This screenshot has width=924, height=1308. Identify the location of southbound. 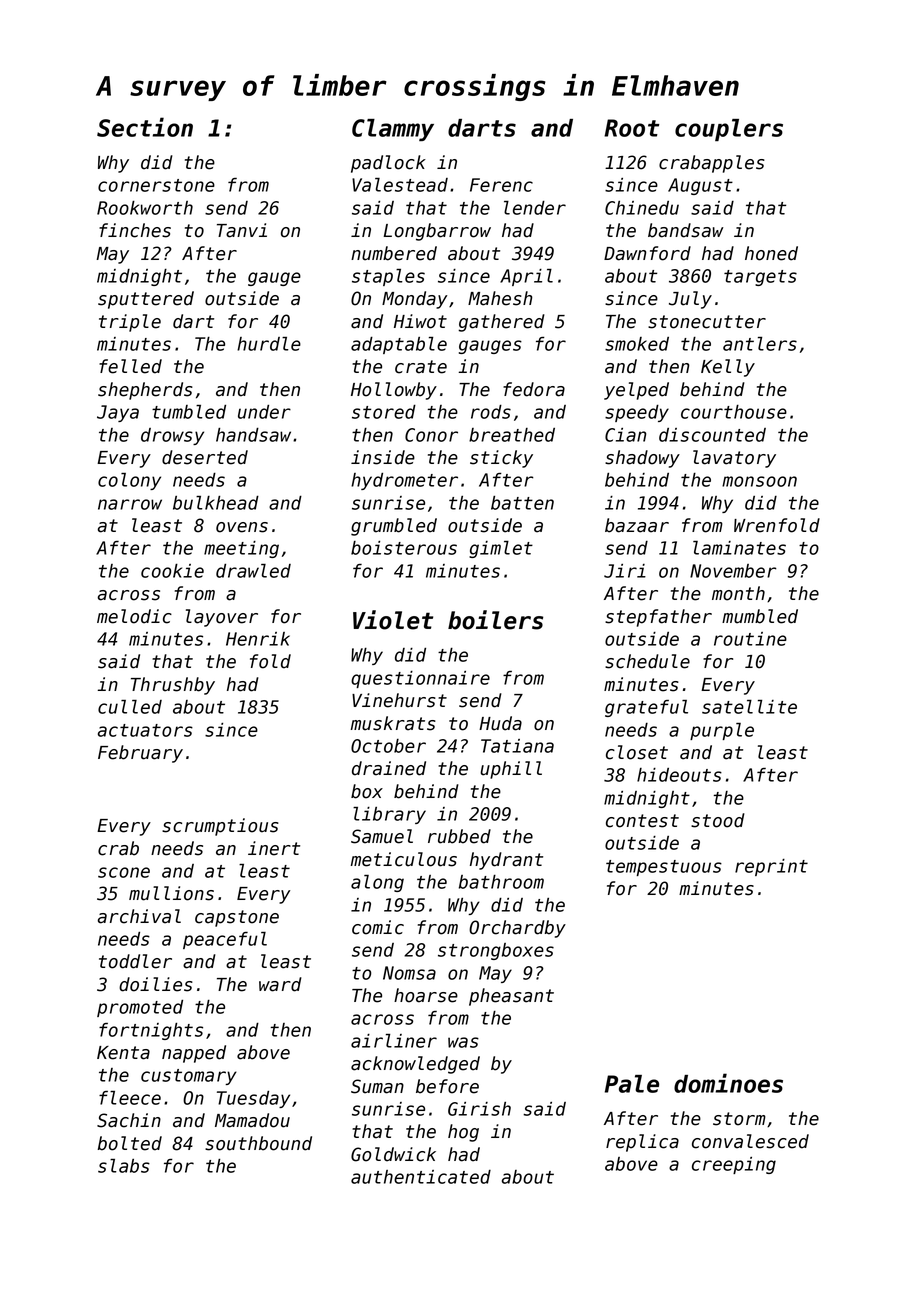
(258, 1143).
